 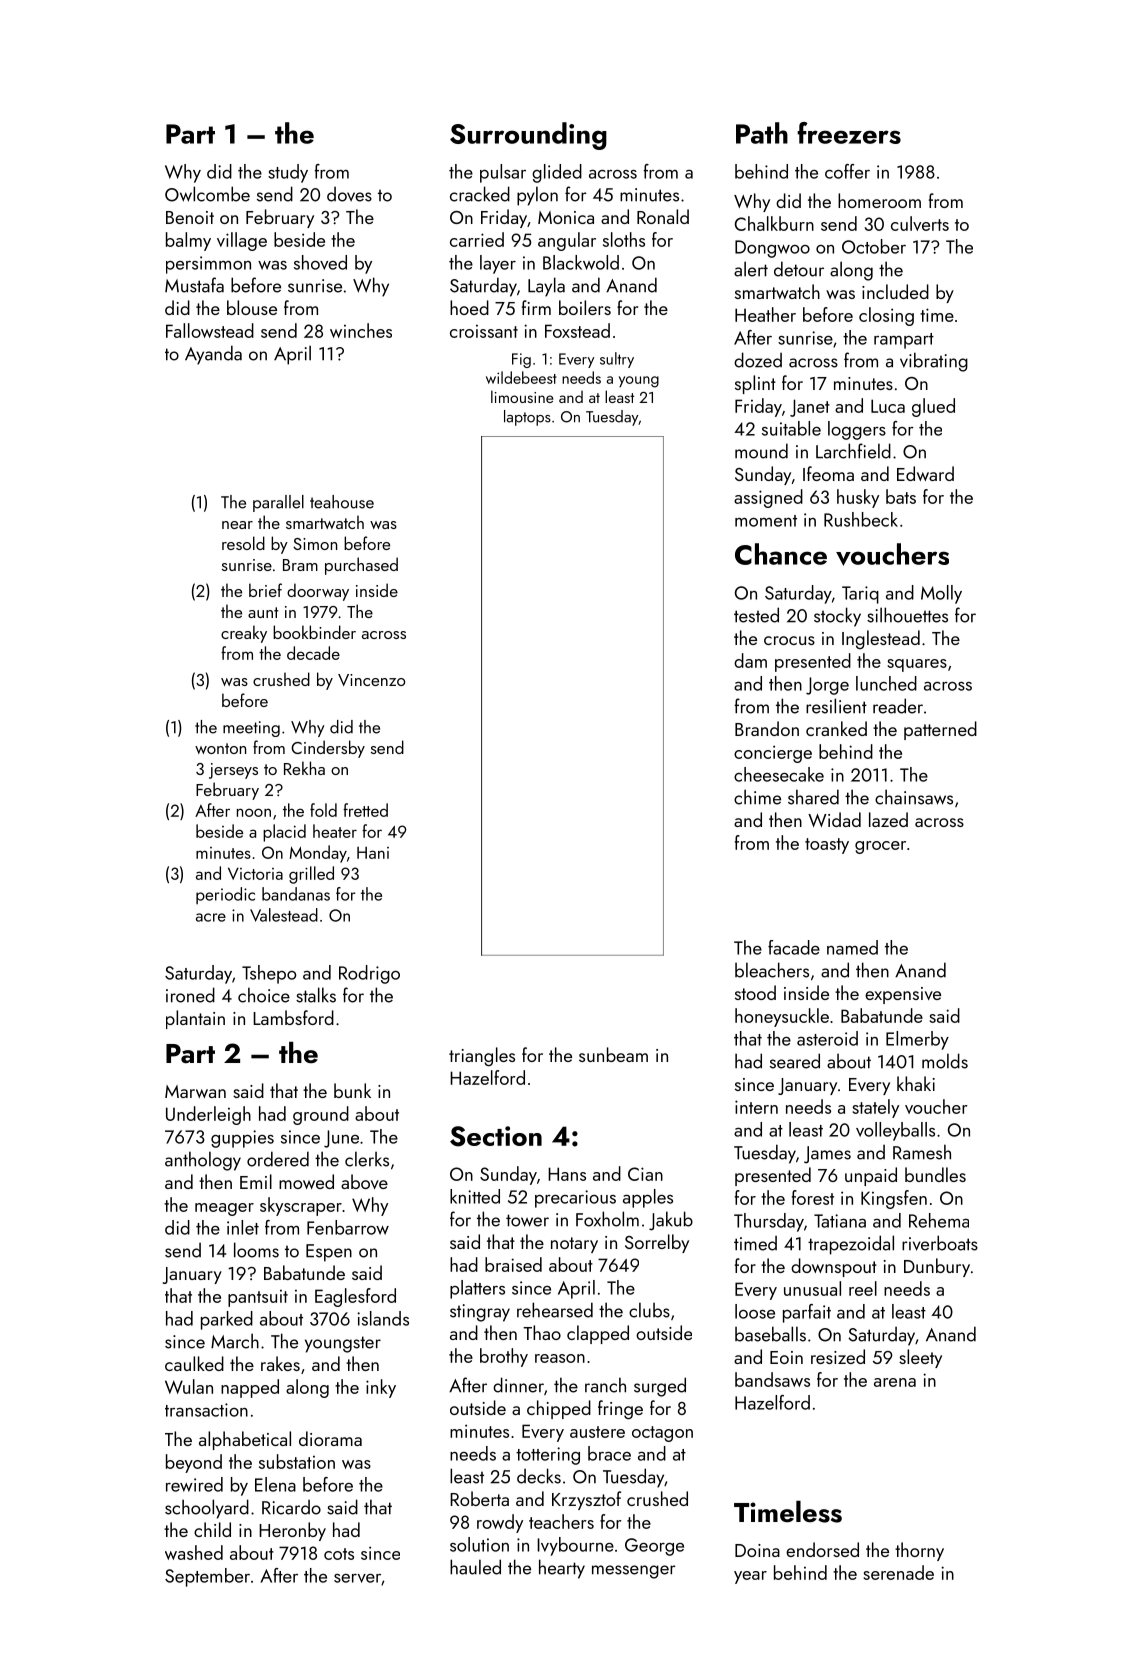 I want to click on tower, so click(x=527, y=1220).
